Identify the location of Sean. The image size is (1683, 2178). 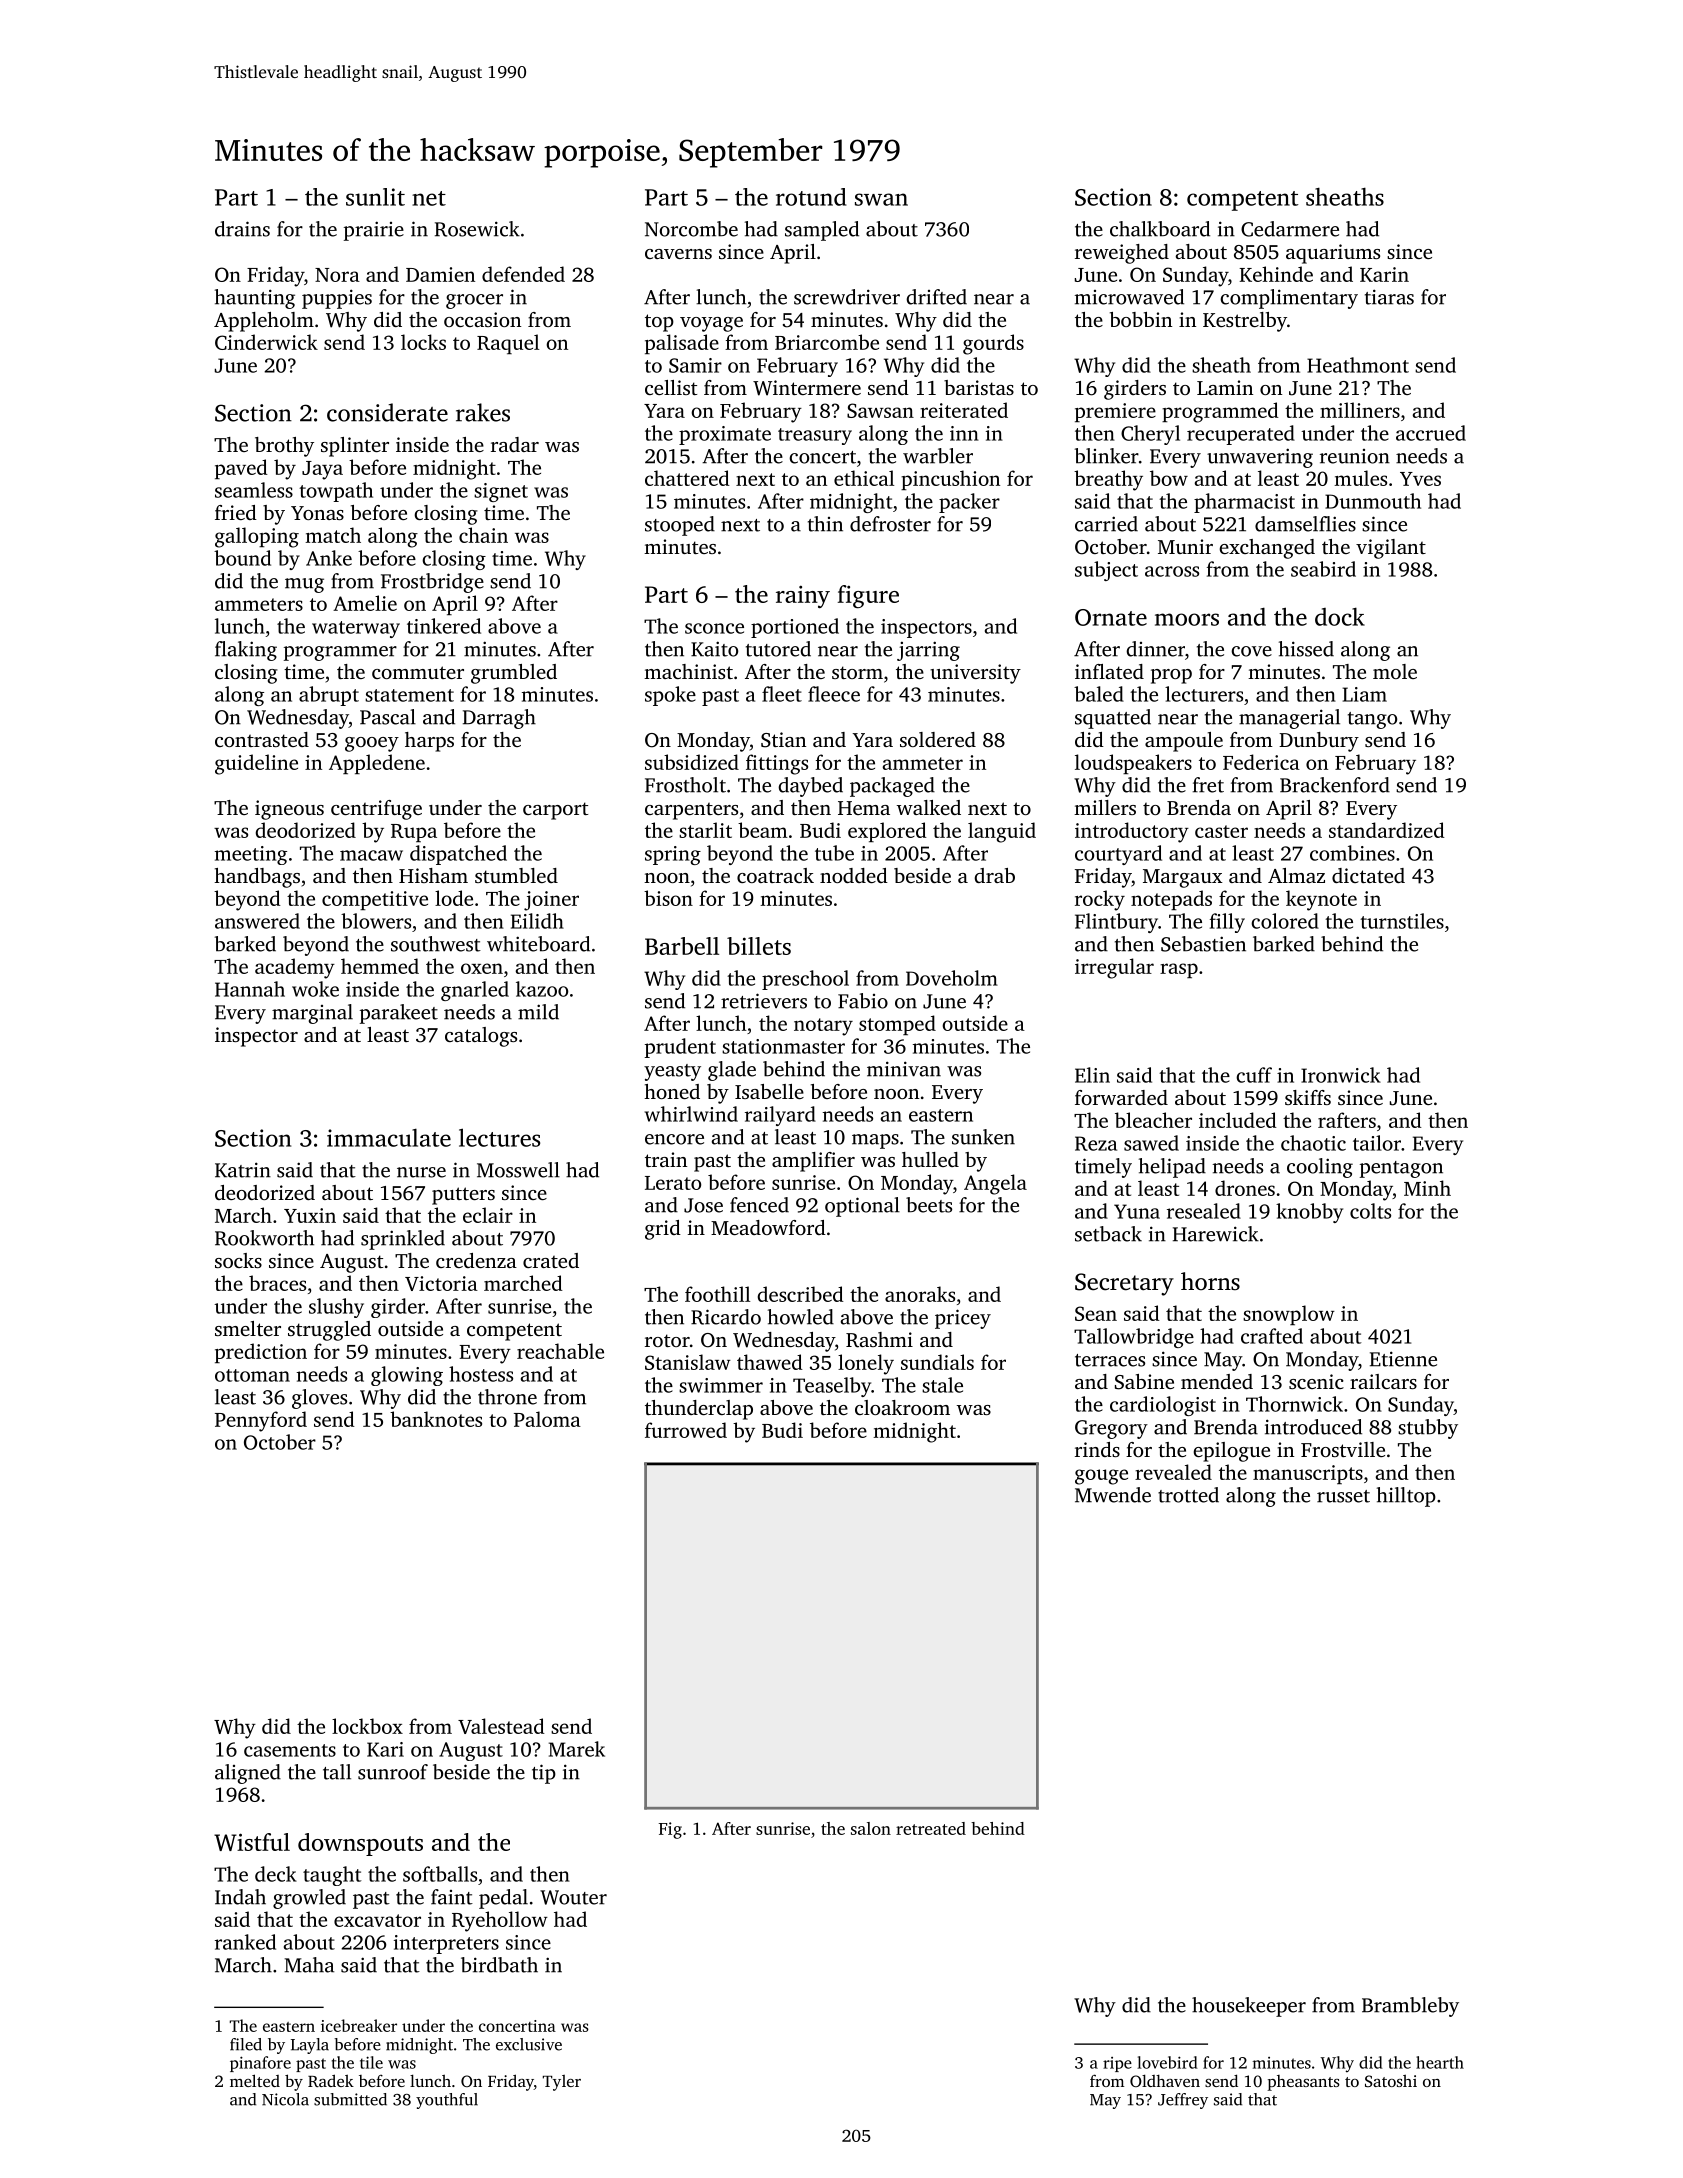
(1096, 1313).
